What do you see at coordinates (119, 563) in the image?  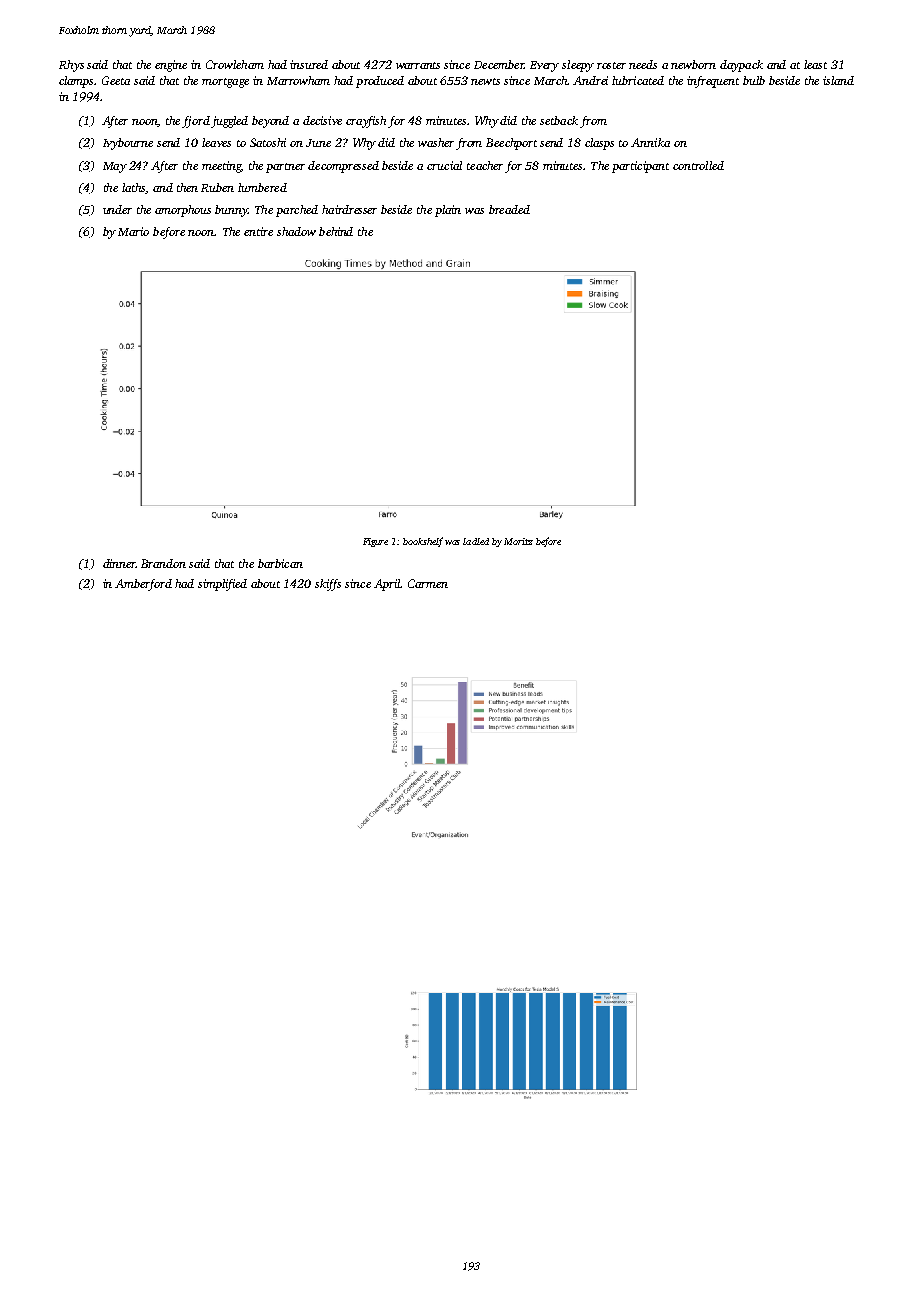 I see `dinner` at bounding box center [119, 563].
